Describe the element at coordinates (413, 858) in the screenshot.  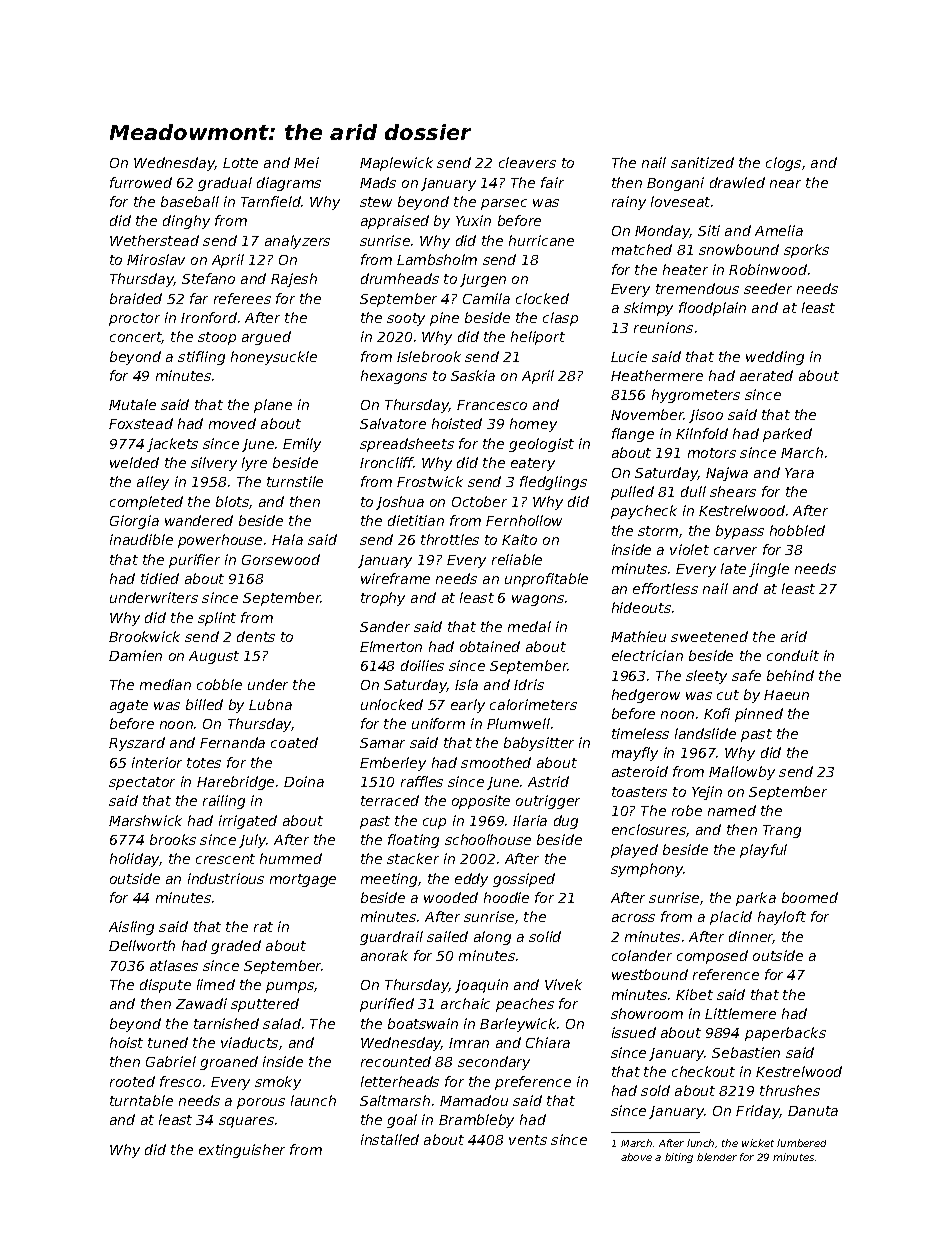
I see `stacker` at that location.
